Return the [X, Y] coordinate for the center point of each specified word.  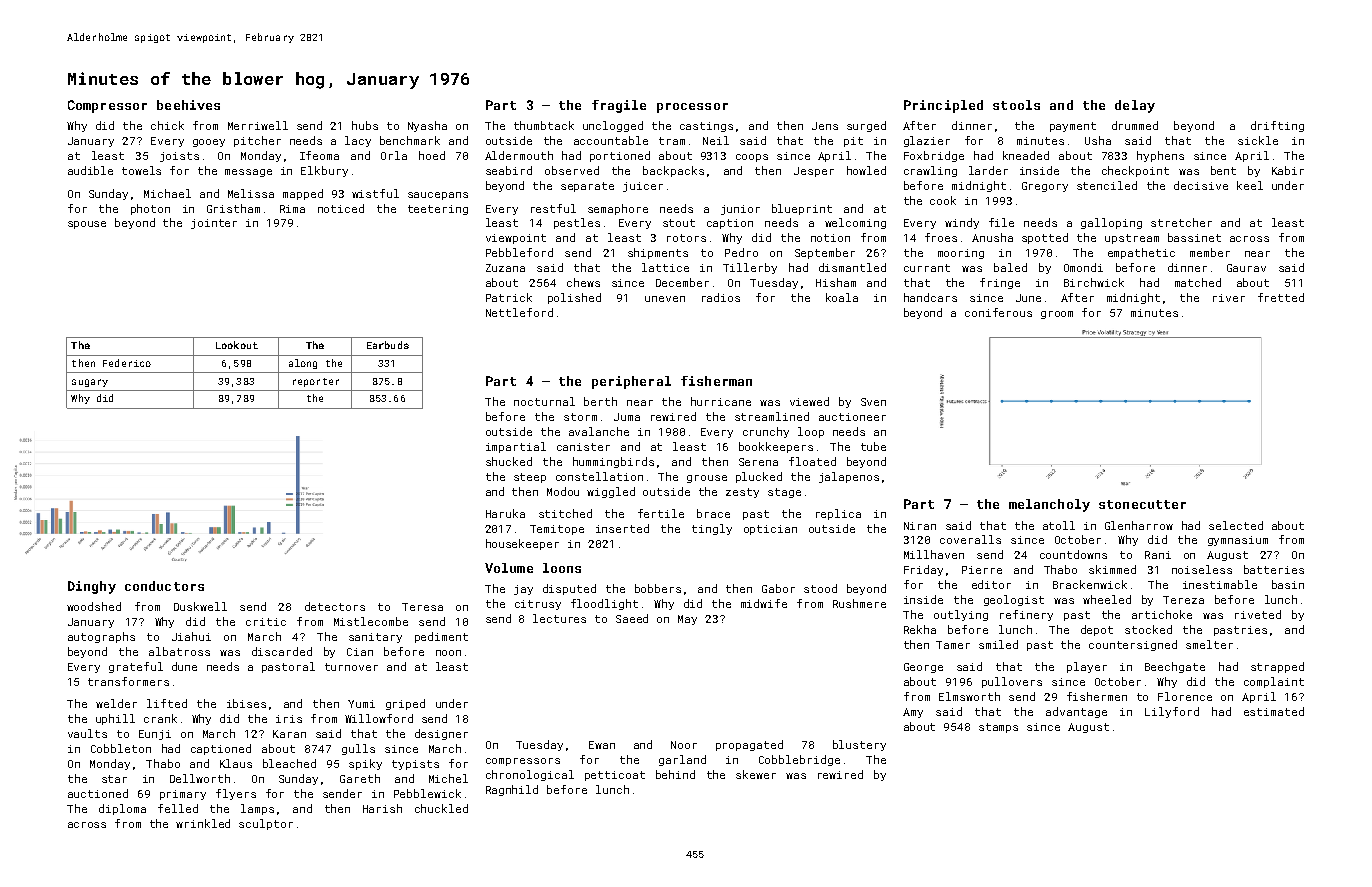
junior [740, 210]
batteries [1274, 569]
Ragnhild [512, 790]
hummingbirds [613, 462]
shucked [509, 461]
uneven [665, 299]
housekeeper [522, 544]
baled [1010, 267]
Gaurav [1246, 268]
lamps [257, 809]
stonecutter [1142, 504]
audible [90, 170]
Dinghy [92, 587]
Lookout [237, 345]
